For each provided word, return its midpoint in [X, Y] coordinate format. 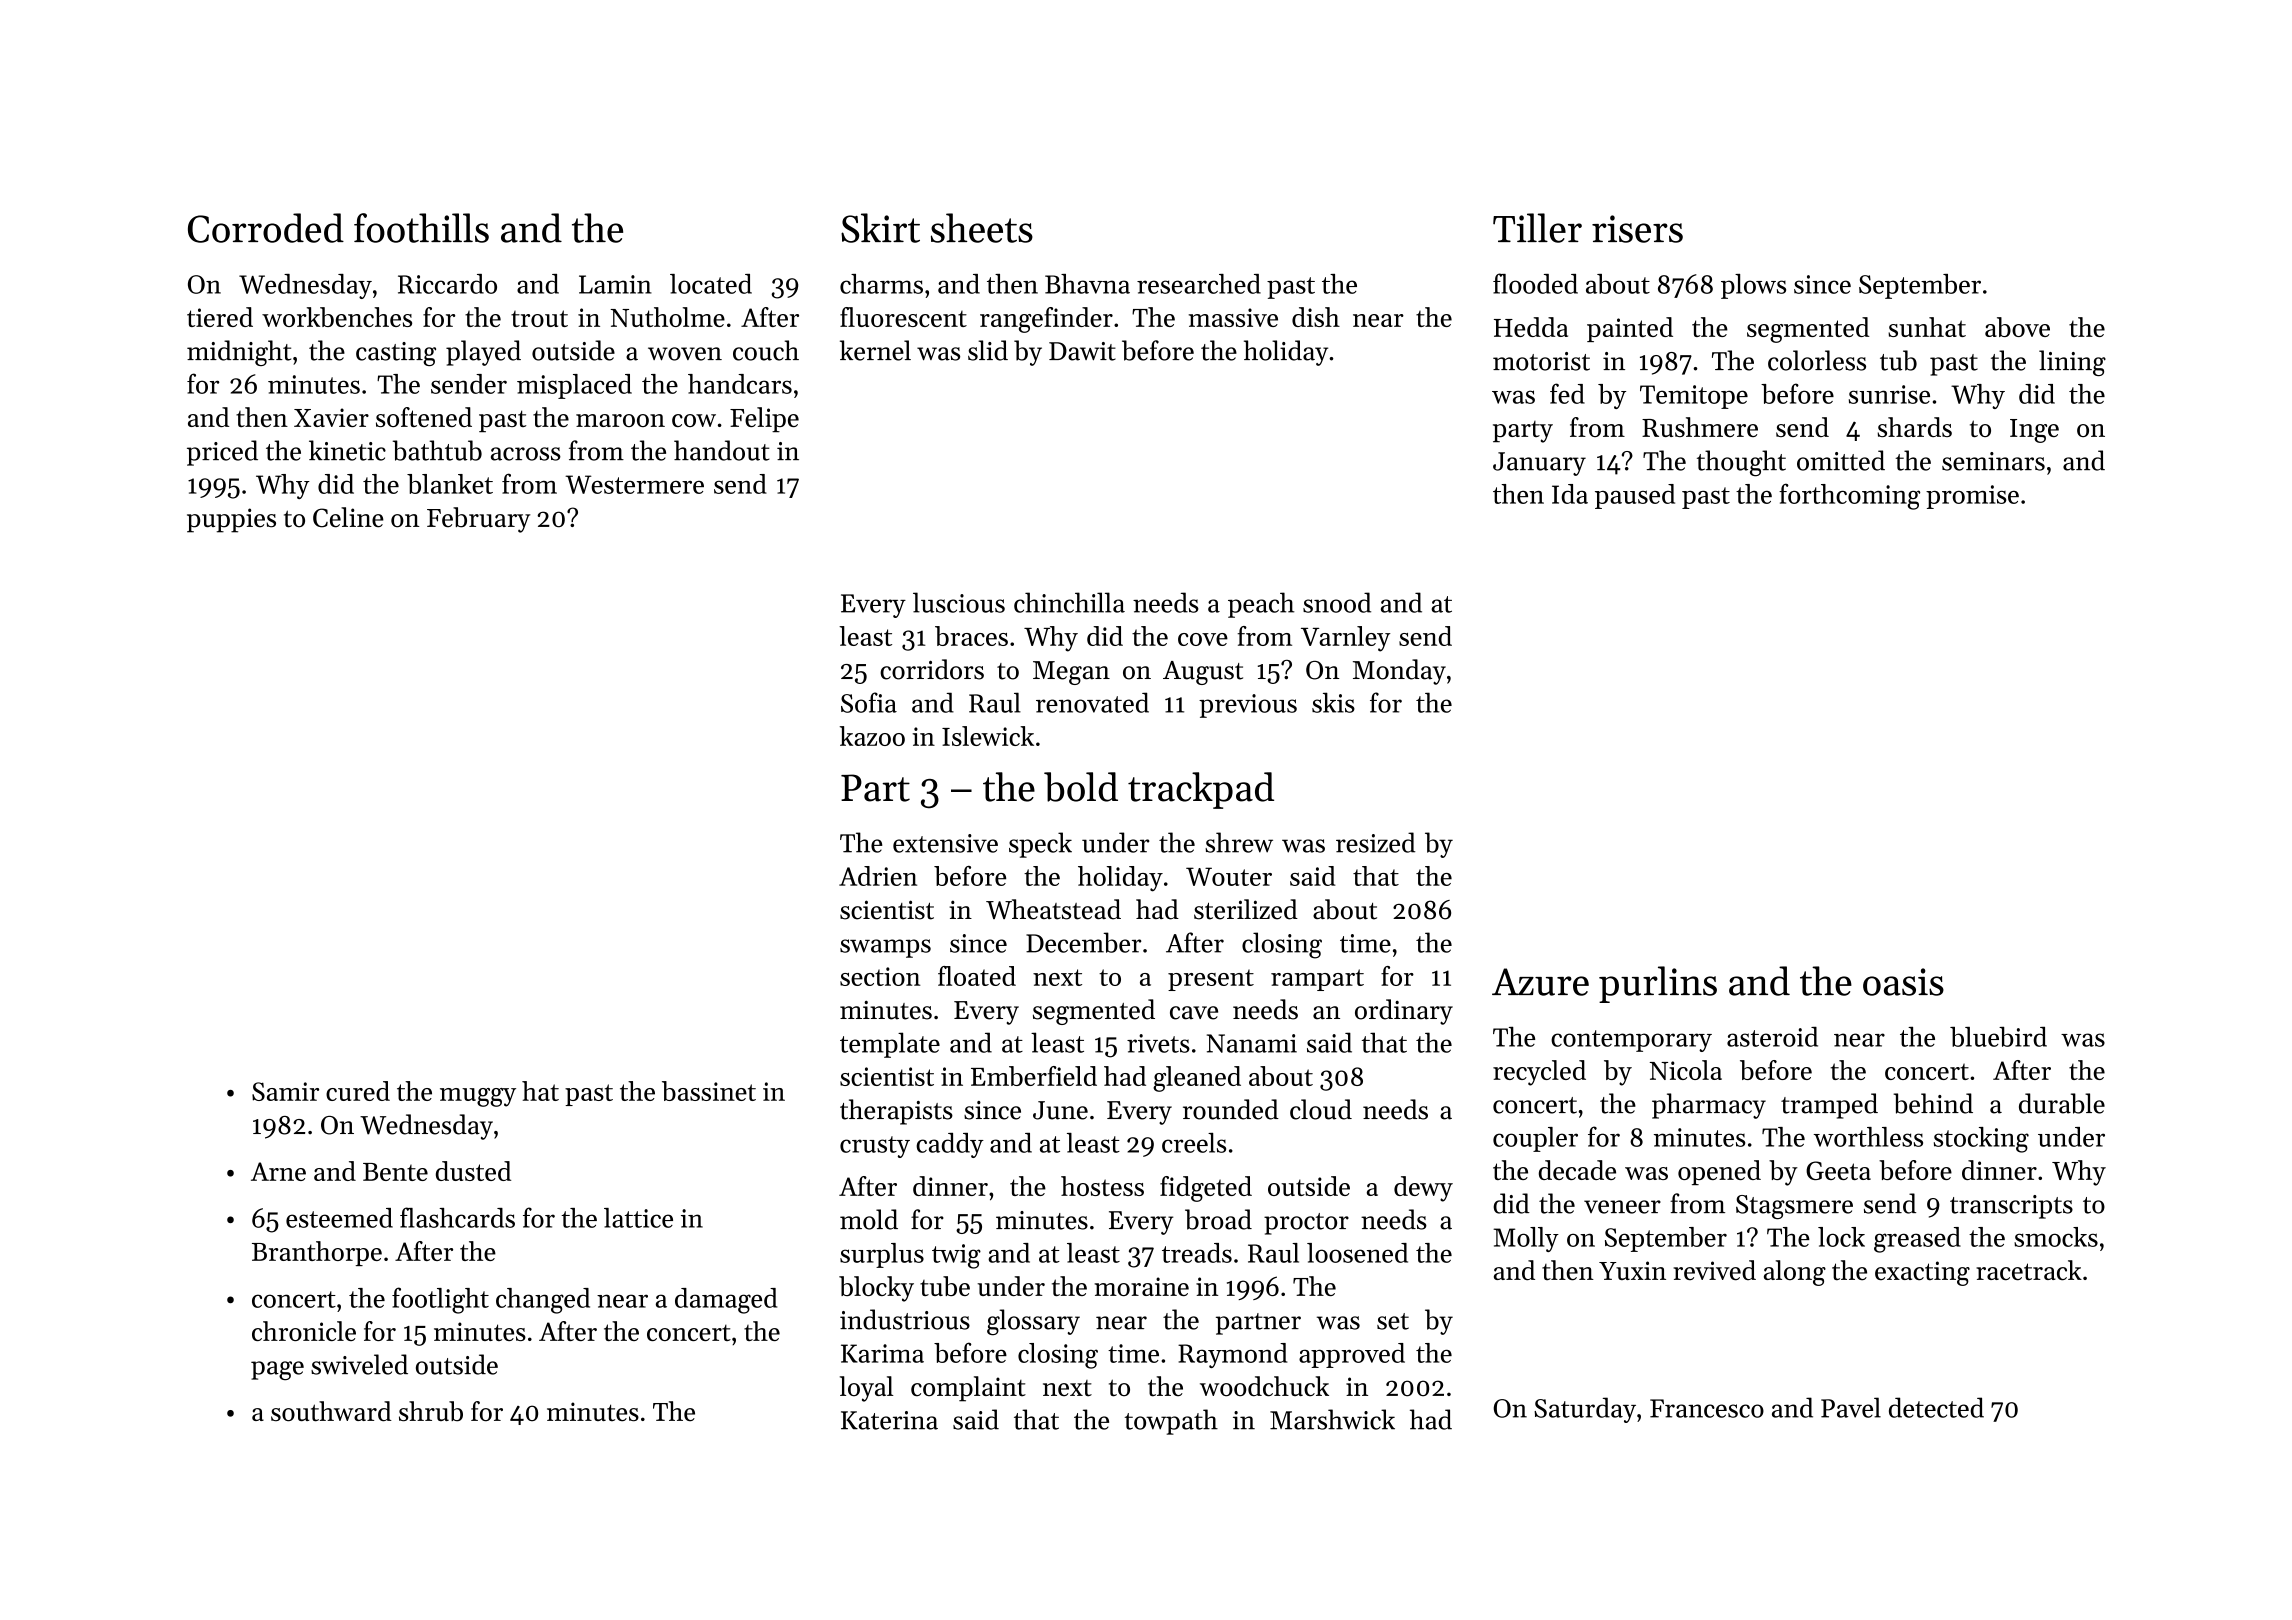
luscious [959, 602]
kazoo [872, 736]
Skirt [880, 228]
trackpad [1201, 790]
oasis [1903, 982]
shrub [431, 1411]
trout [539, 318]
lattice [638, 1218]
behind [1933, 1103]
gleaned [1197, 1079]
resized [1376, 842]
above [2017, 327]
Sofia [869, 702]
